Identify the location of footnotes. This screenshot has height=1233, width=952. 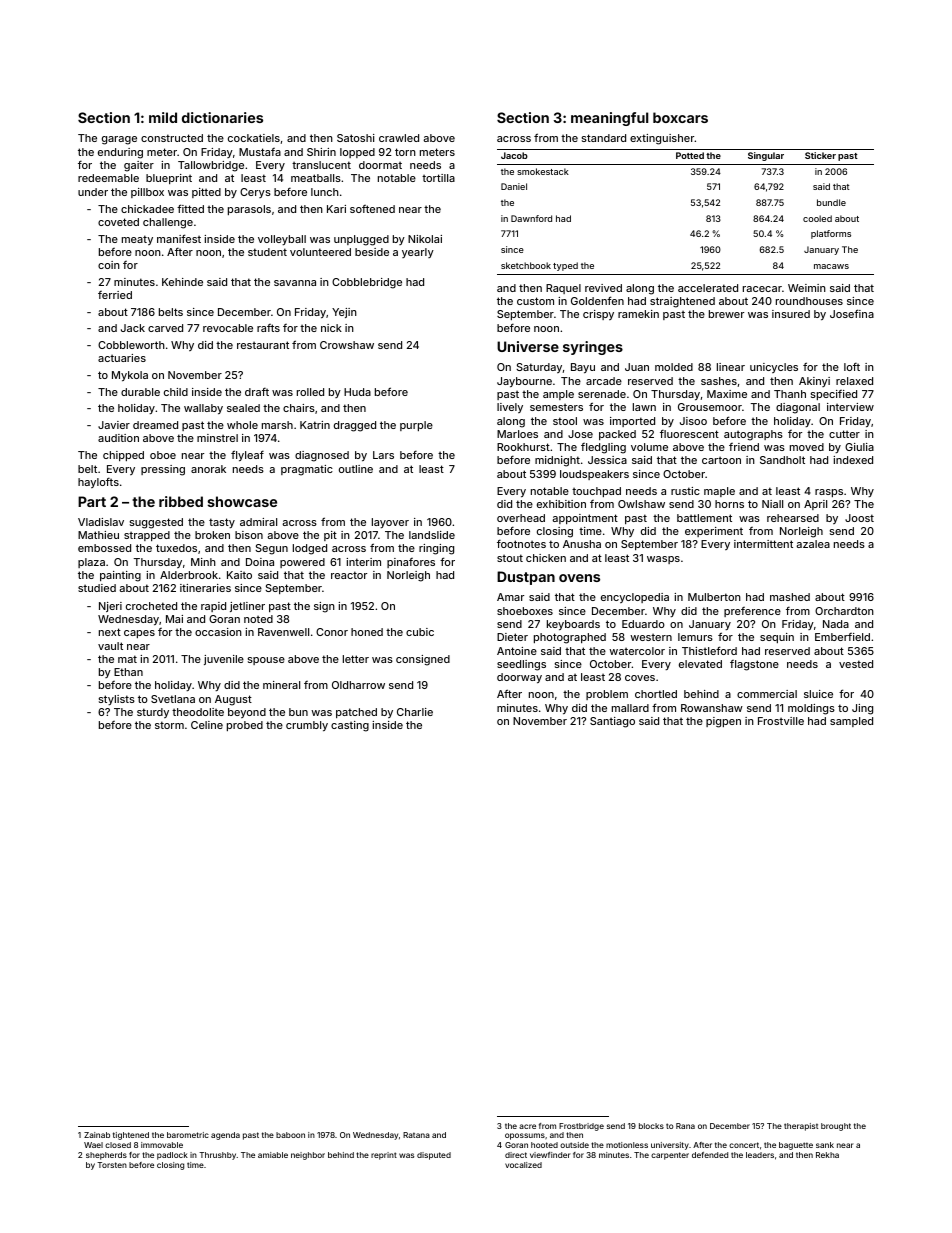
(521, 543).
